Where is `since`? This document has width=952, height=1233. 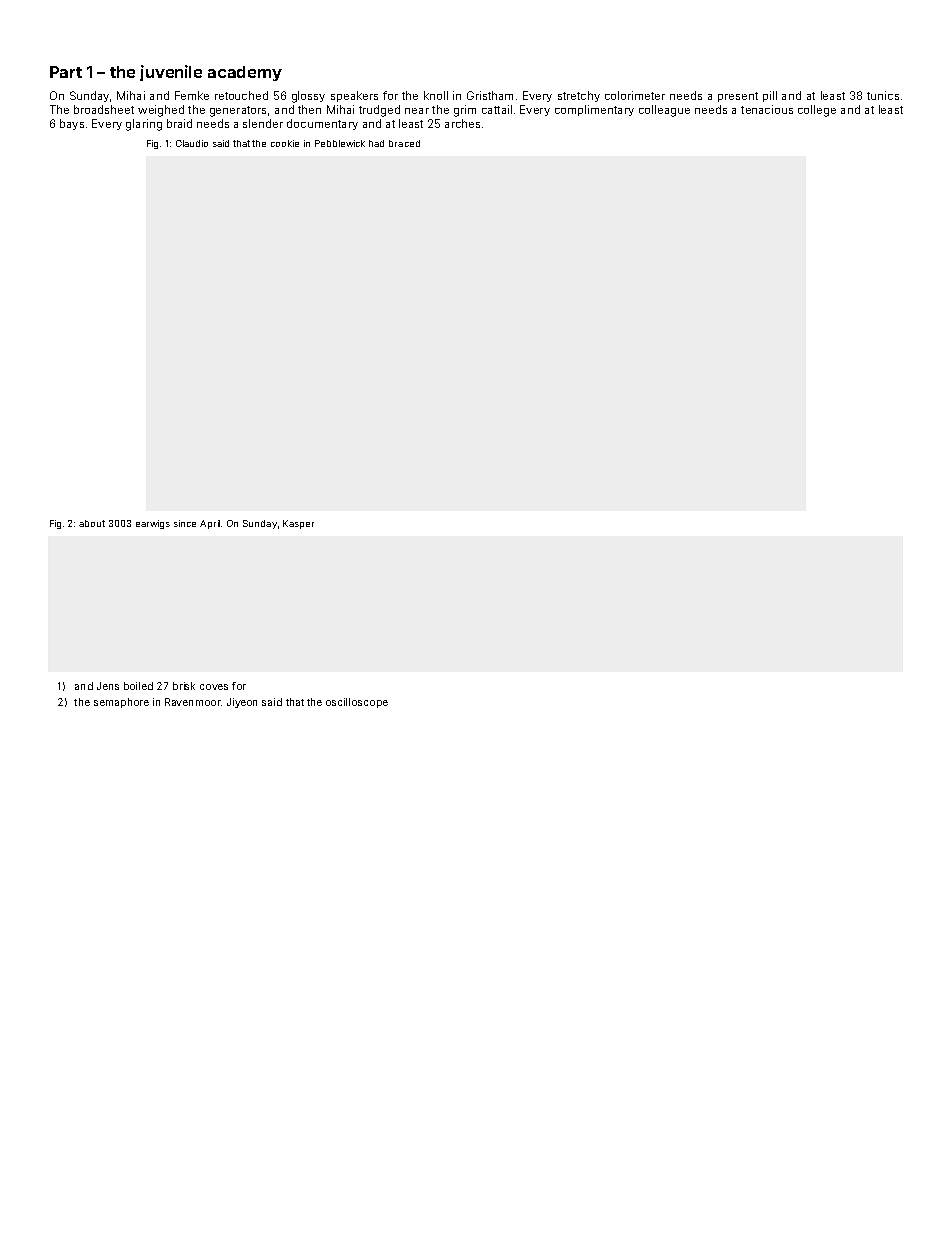
since is located at coordinates (185, 523).
